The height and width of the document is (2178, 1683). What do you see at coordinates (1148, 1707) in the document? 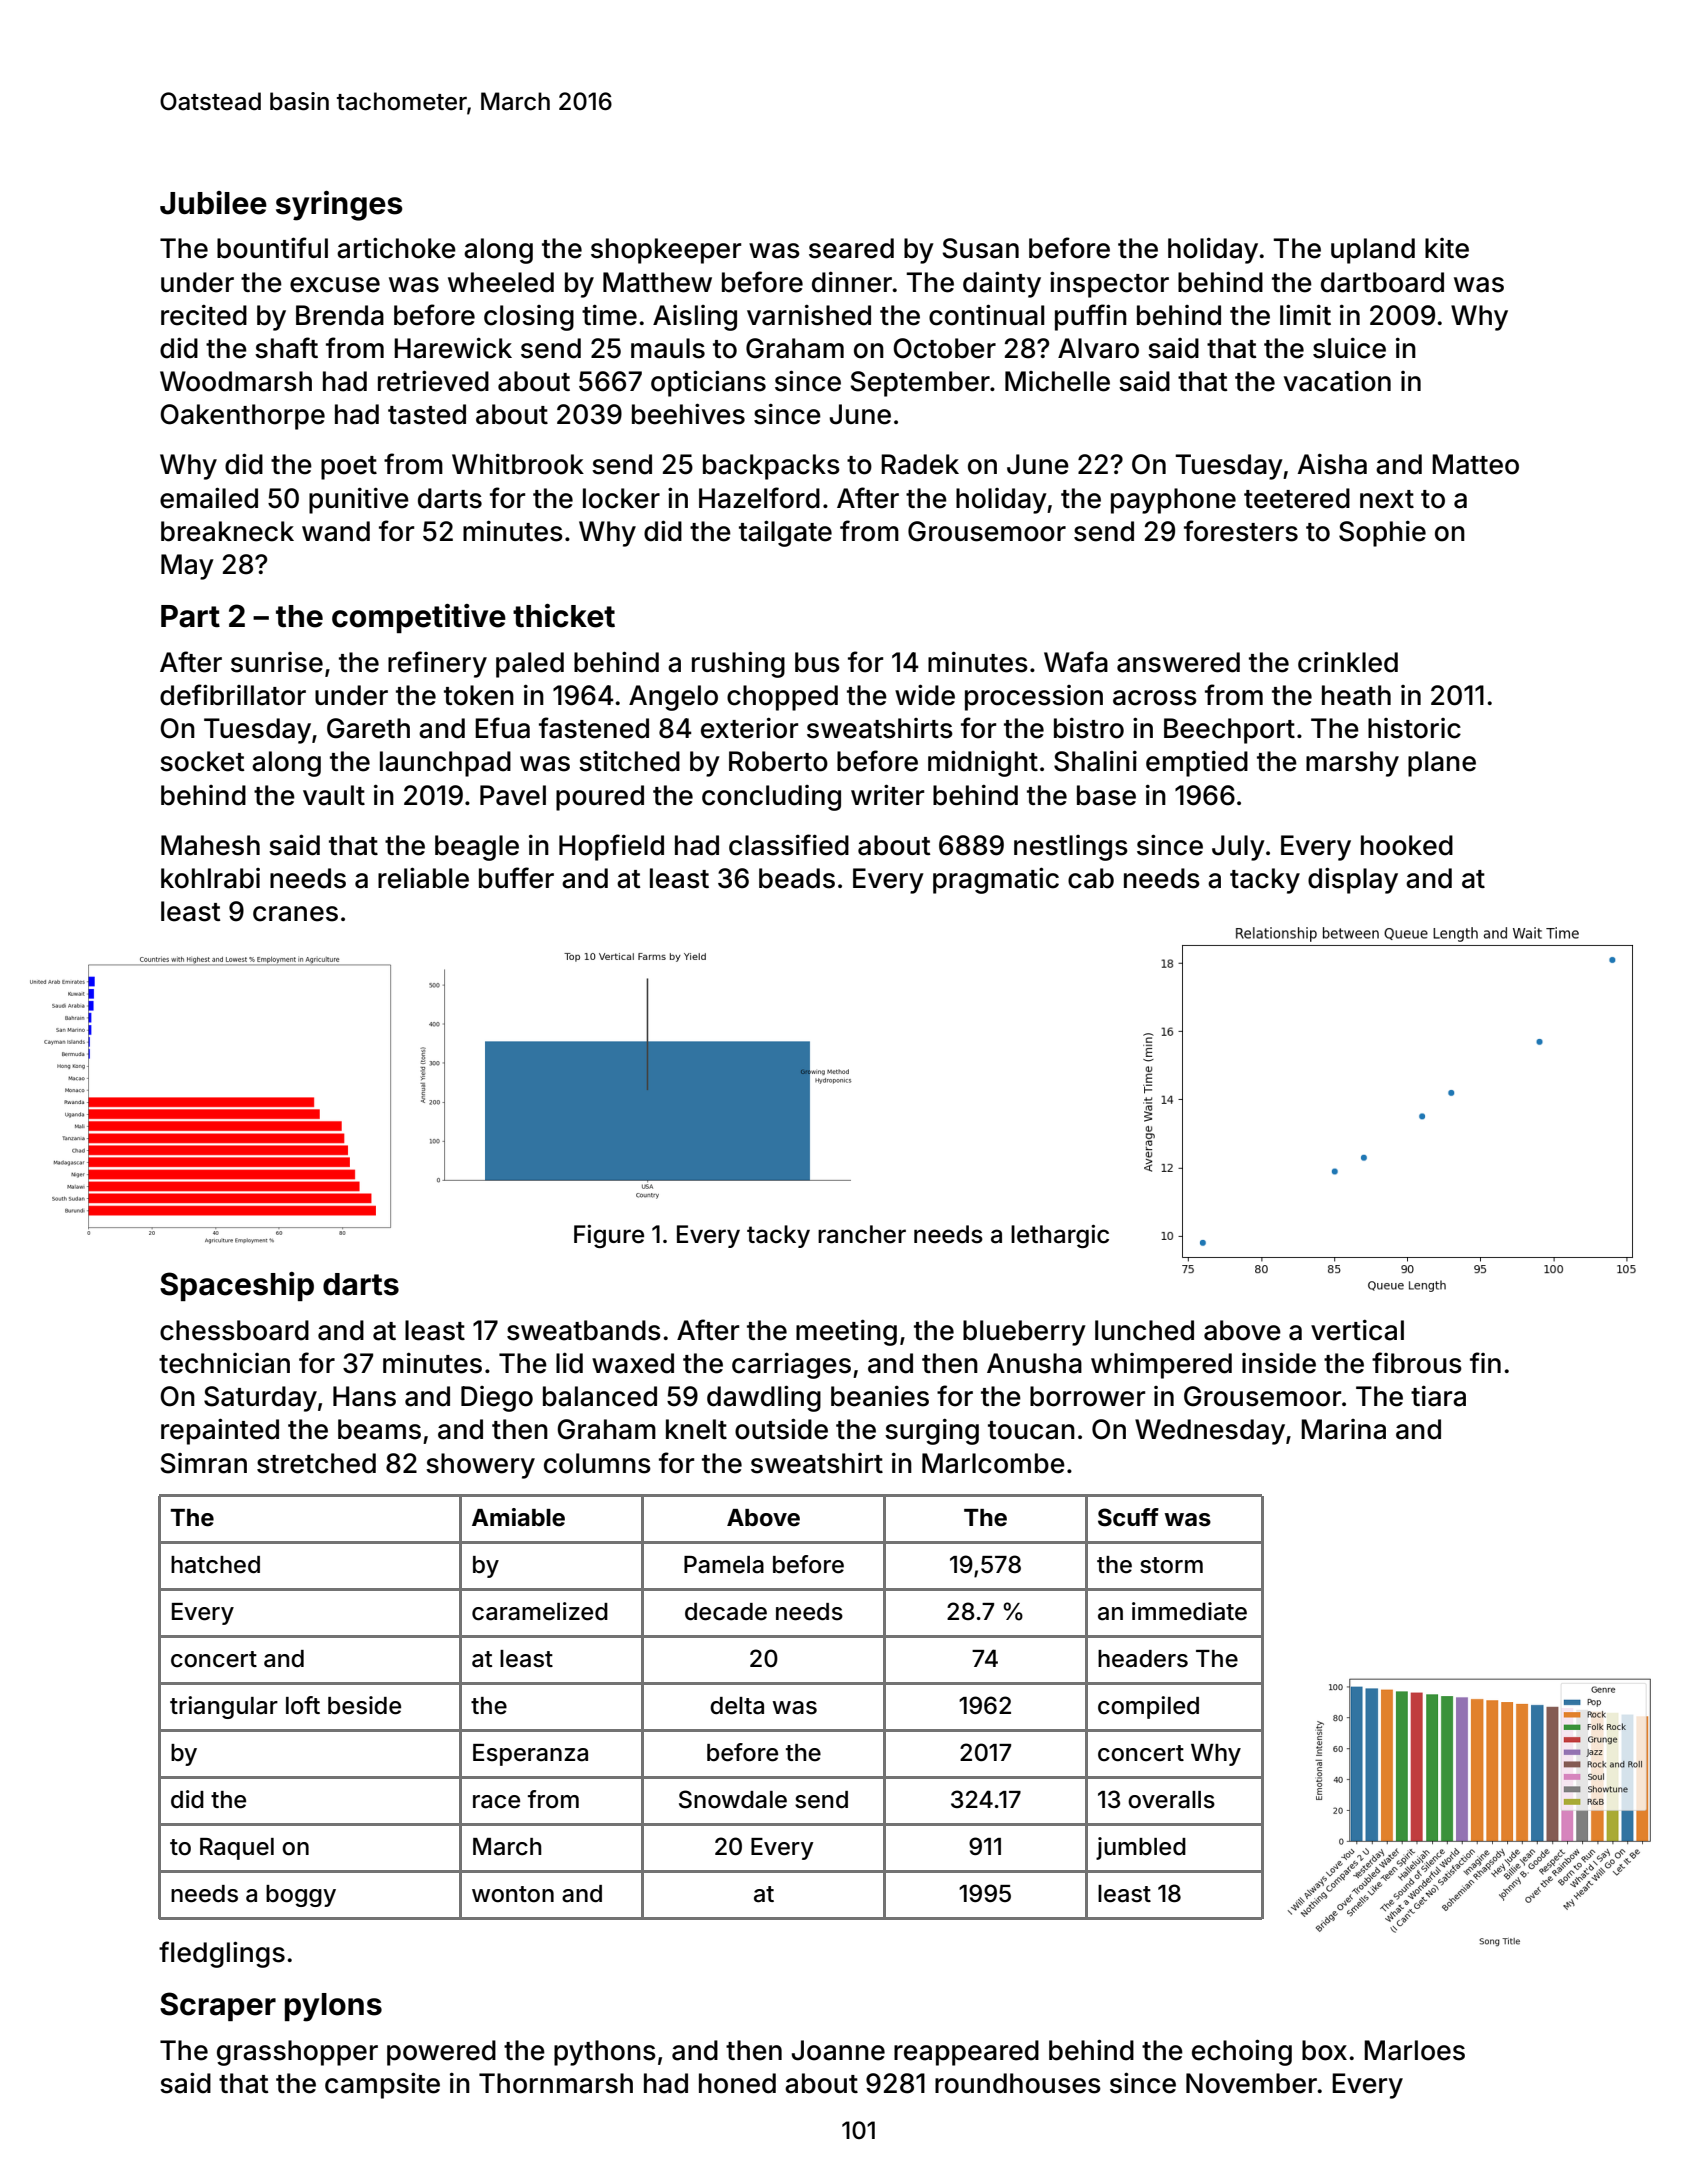
I see `compiled` at bounding box center [1148, 1707].
